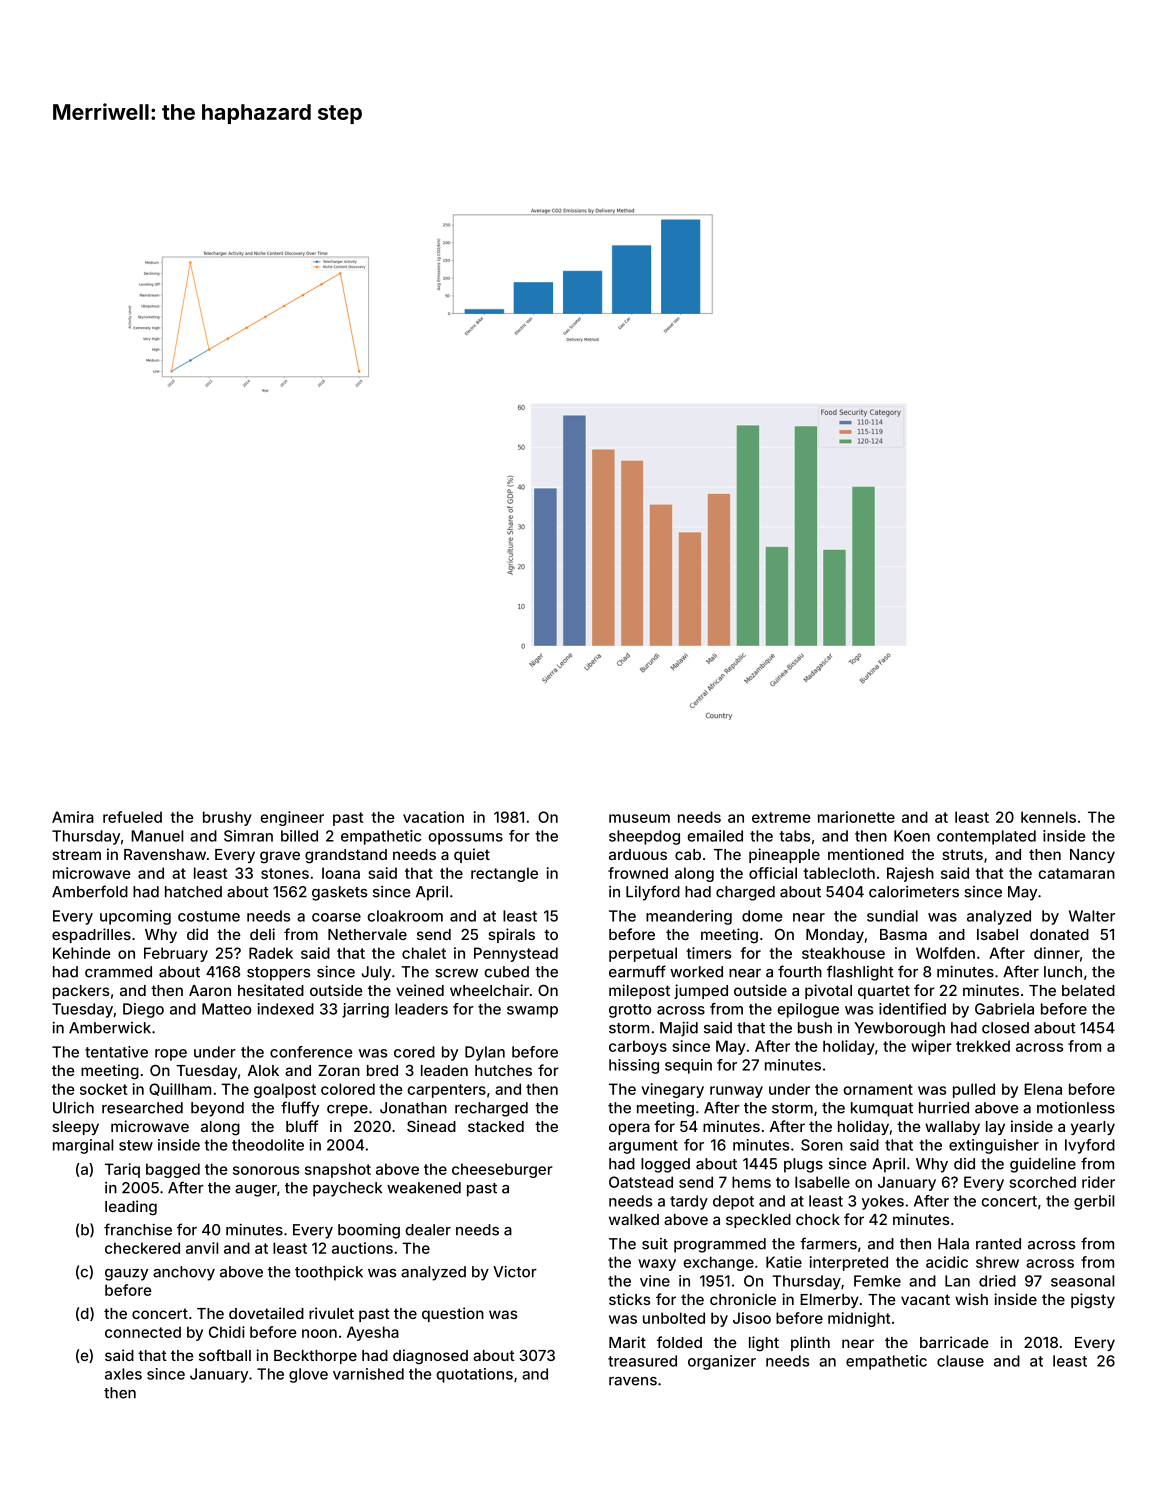 The width and height of the screenshot is (1167, 1511). I want to click on engineer, so click(292, 818).
